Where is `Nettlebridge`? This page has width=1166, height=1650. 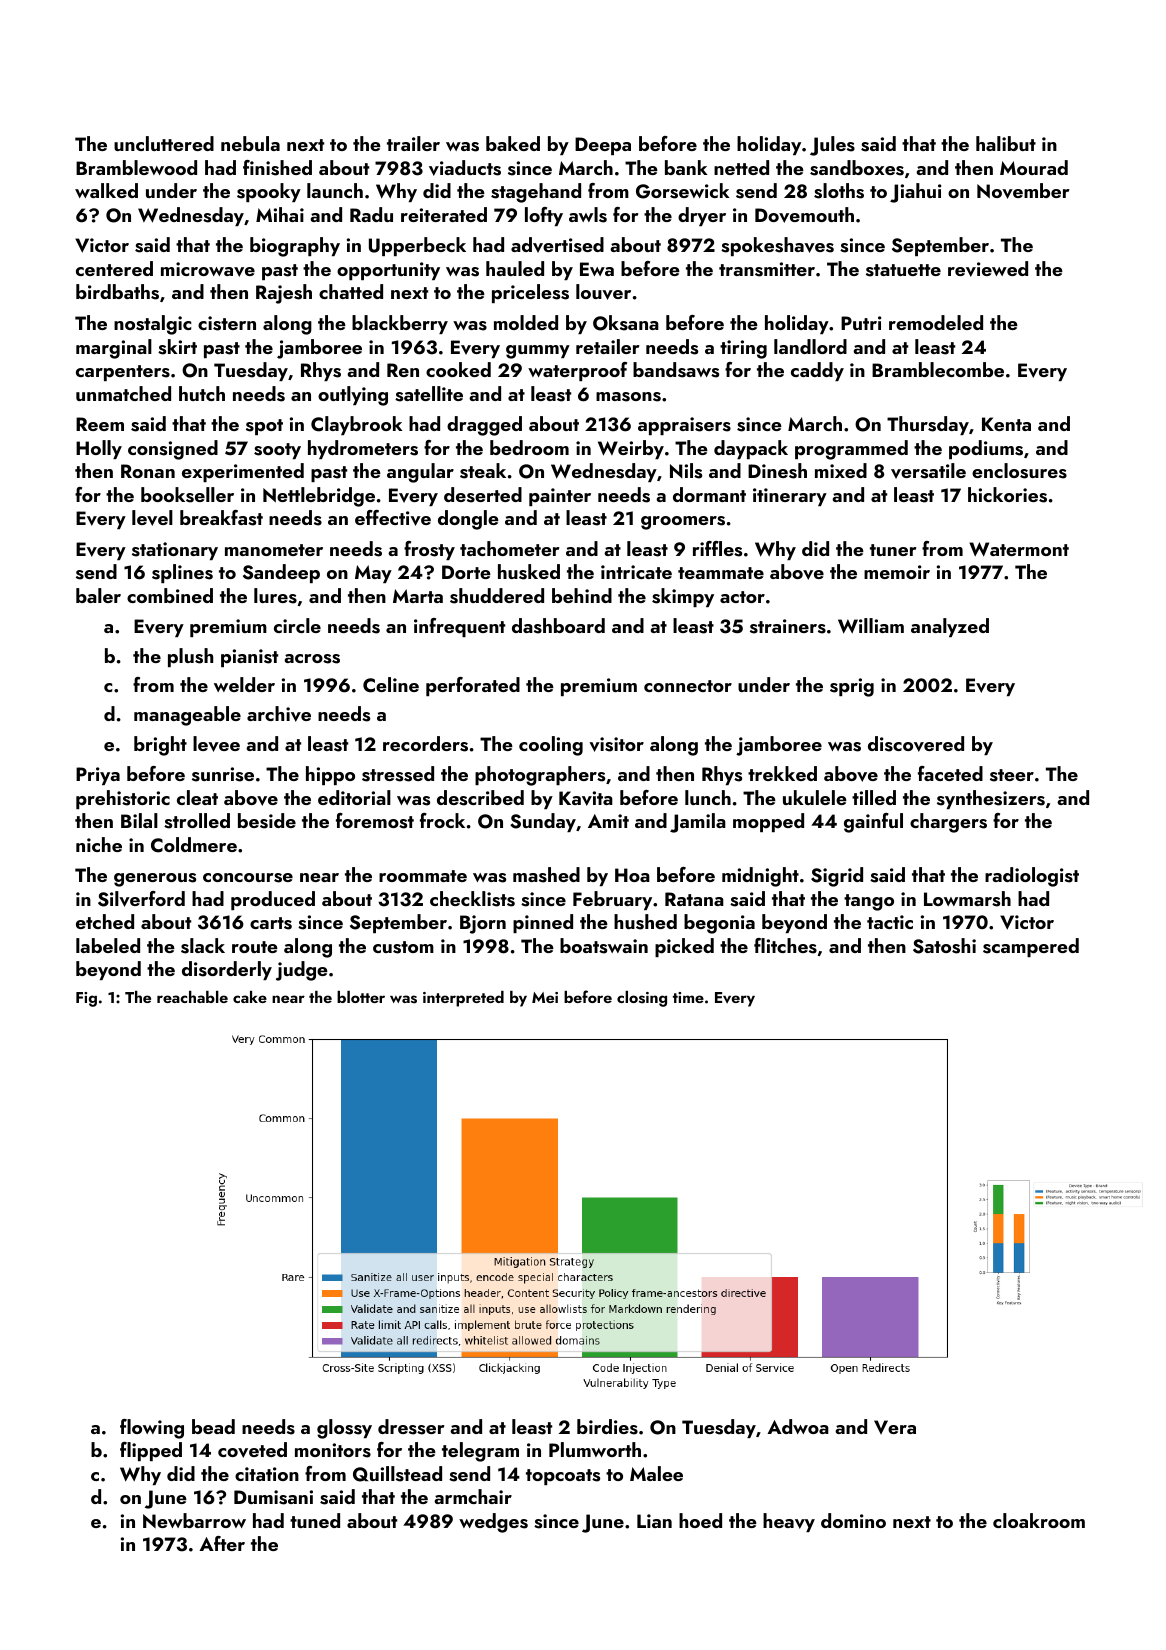 Nettlebridge is located at coordinates (319, 497).
